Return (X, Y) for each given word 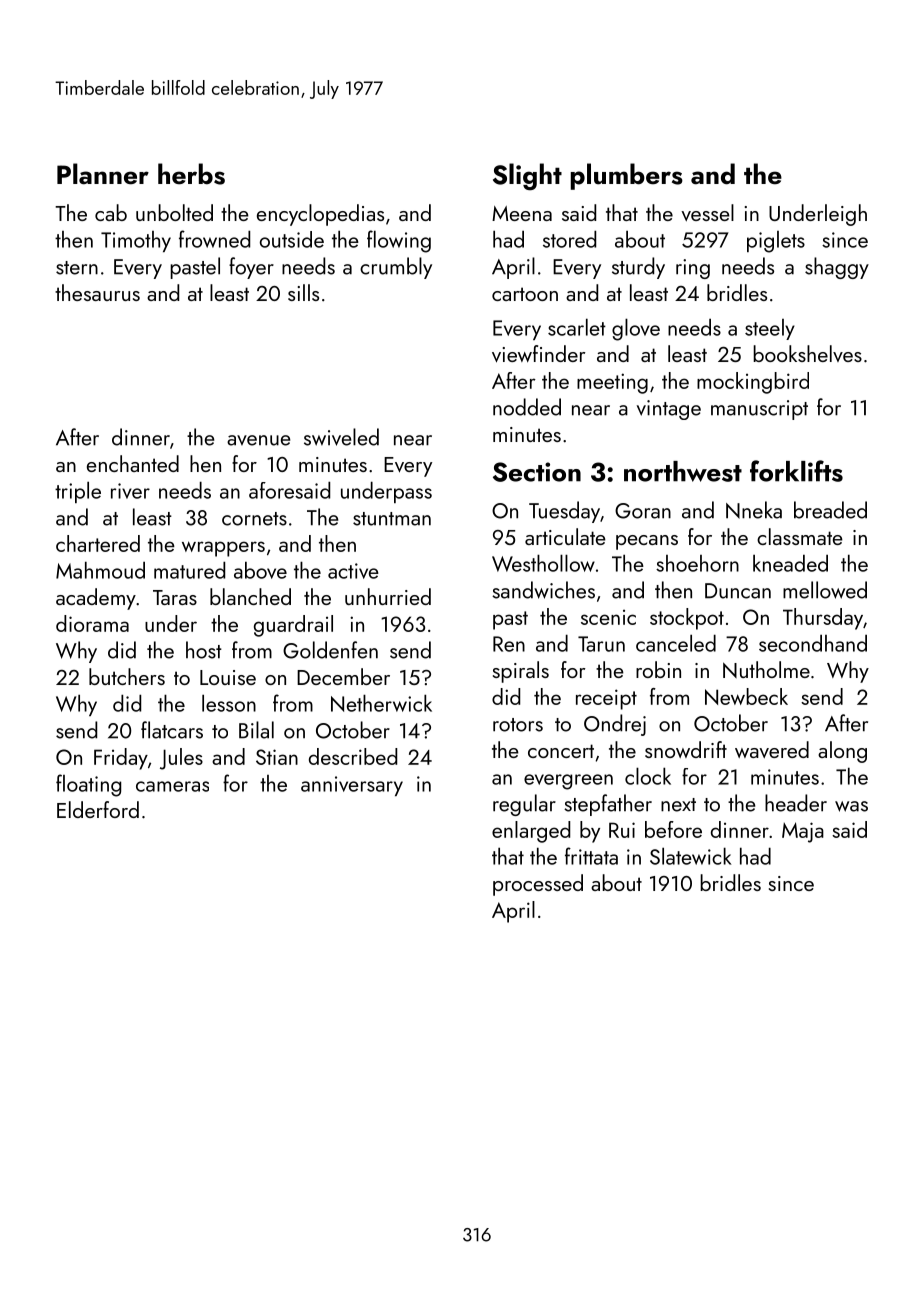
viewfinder (539, 354)
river (130, 491)
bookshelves (807, 353)
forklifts (796, 471)
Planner (103, 174)
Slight (527, 176)
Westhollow (543, 563)
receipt (606, 699)
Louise (228, 677)
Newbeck (746, 696)
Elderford (98, 809)
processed (538, 885)
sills (303, 292)
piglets (776, 242)
